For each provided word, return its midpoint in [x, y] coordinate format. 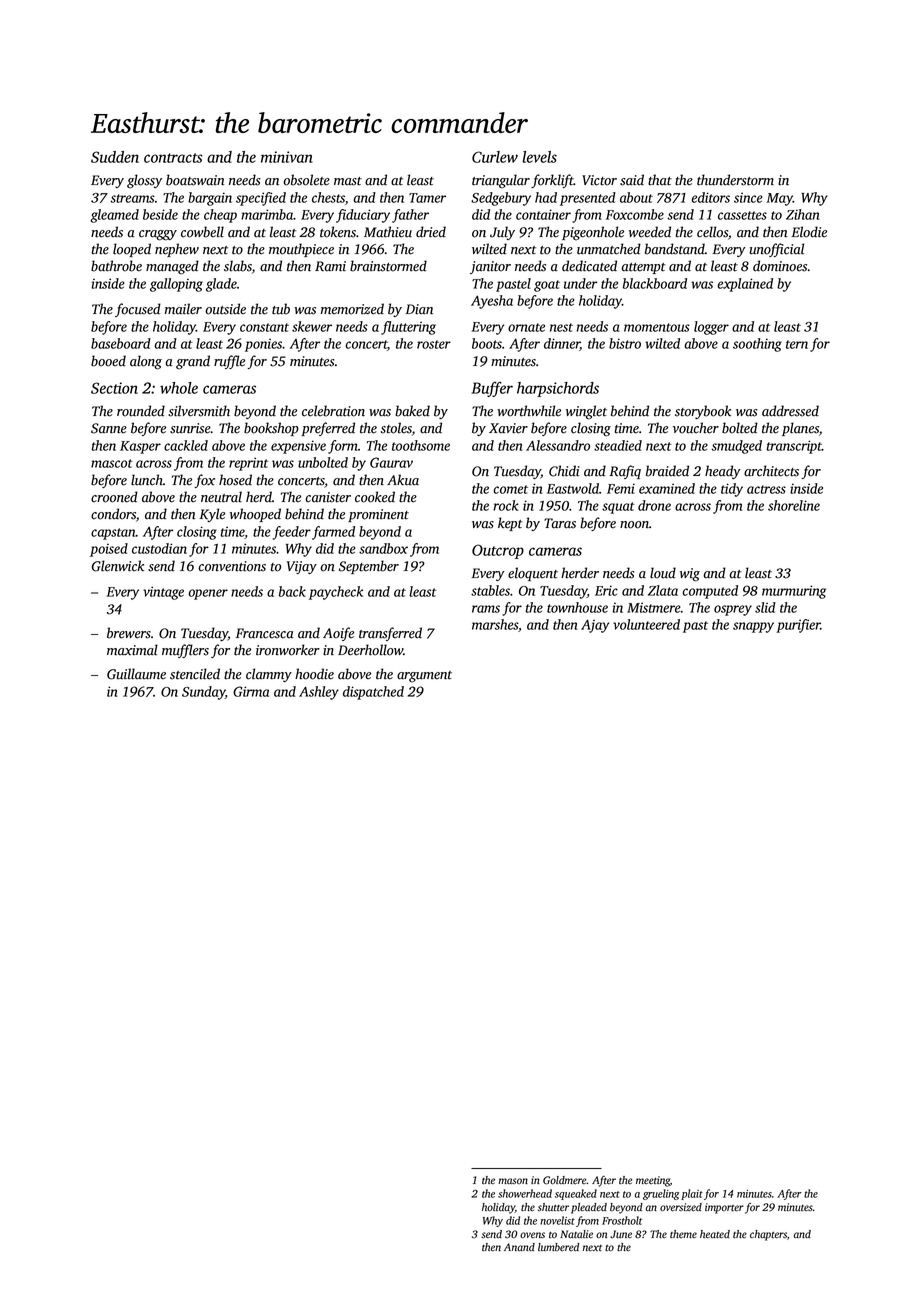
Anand [519, 1247]
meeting [653, 1181]
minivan [287, 157]
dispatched [373, 693]
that [660, 179]
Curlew [495, 157]
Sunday [203, 693]
